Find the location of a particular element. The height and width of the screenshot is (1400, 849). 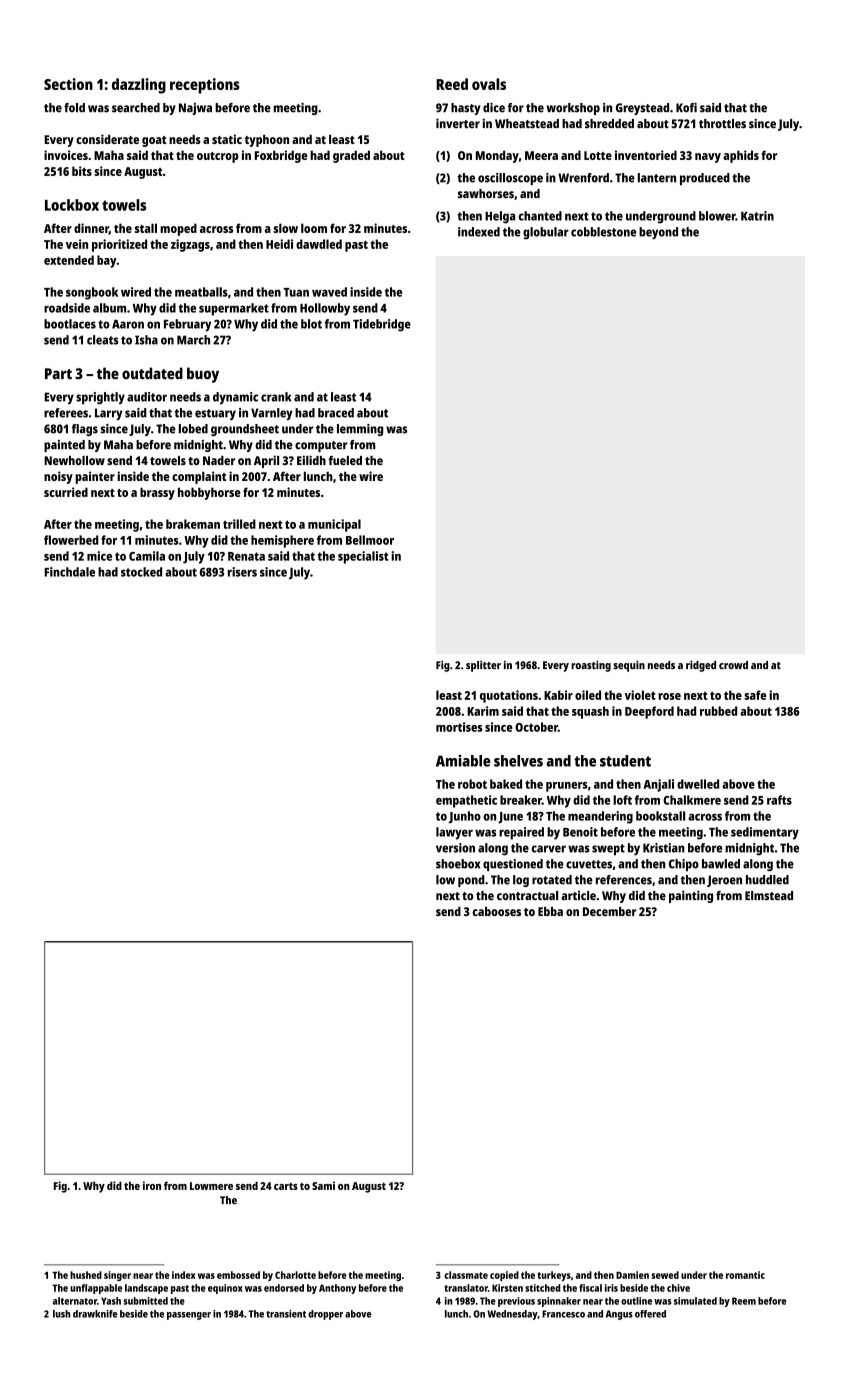

Sami is located at coordinates (323, 1185).
